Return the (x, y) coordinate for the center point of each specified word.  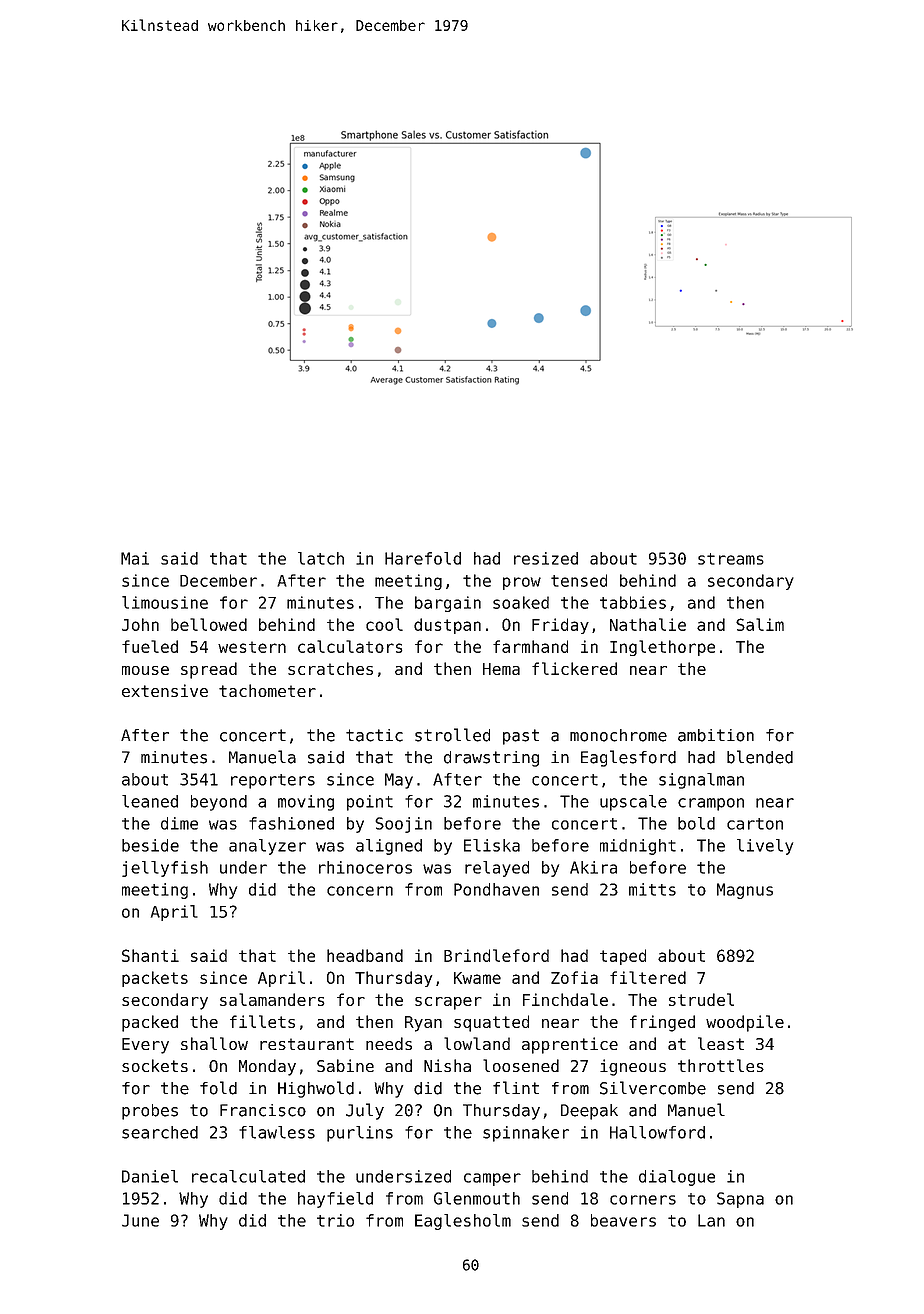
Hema (501, 669)
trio (335, 1220)
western (252, 647)
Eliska (492, 845)
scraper (448, 1003)
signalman (701, 781)
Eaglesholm (463, 1222)
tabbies (633, 602)
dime (179, 823)
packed (150, 1023)
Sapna (740, 1200)
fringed (662, 1023)
